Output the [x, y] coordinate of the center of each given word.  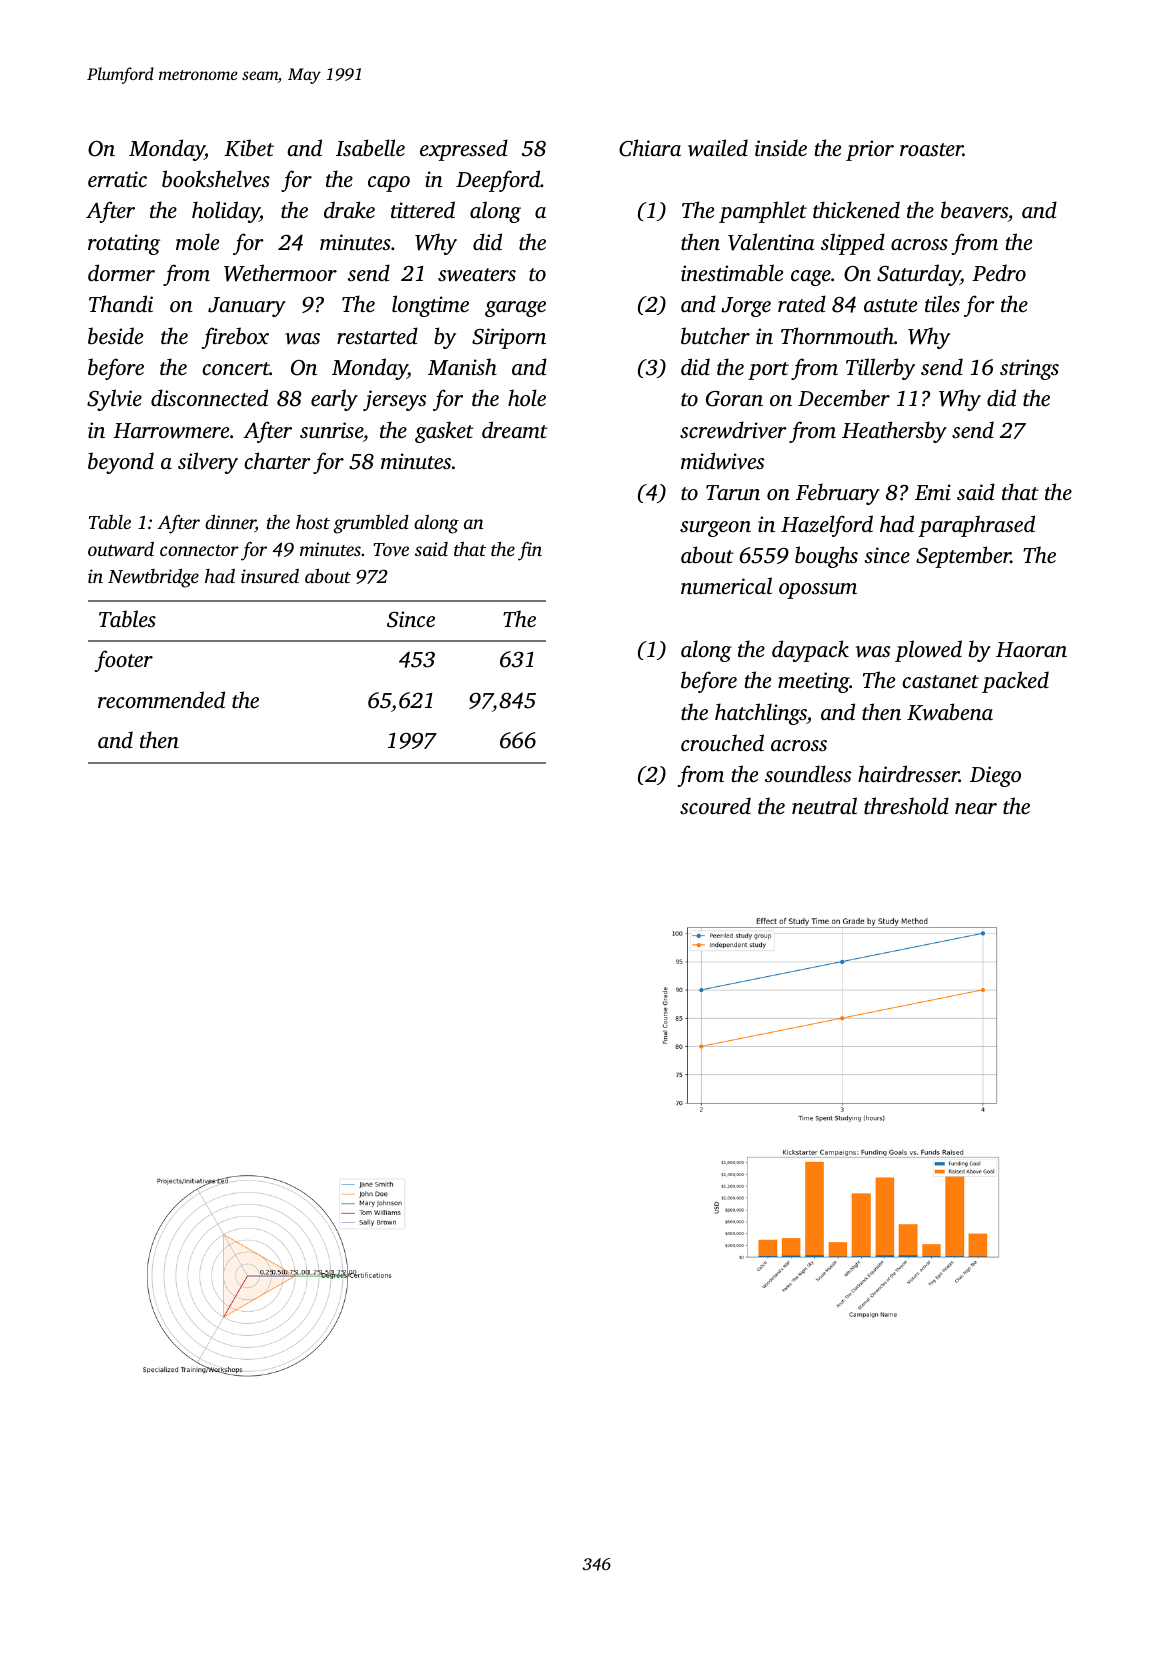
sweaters [477, 275]
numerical [726, 585]
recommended [161, 699]
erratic [117, 179]
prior [870, 150]
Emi [933, 492]
